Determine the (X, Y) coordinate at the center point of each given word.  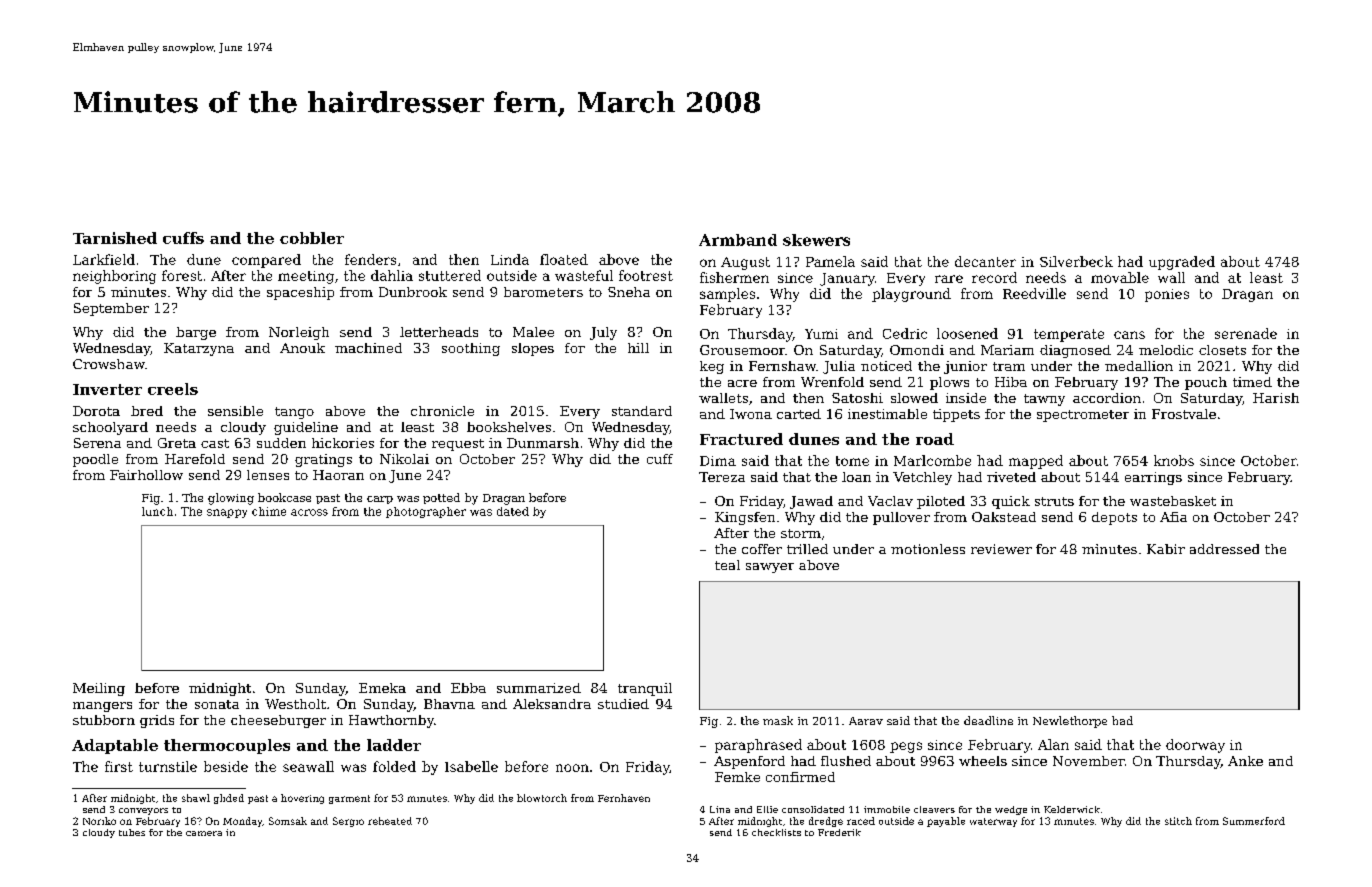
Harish (1276, 398)
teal (727, 565)
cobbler (312, 238)
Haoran (338, 475)
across (309, 512)
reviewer (1001, 549)
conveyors (143, 811)
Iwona (751, 414)
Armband (738, 240)
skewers (816, 240)
